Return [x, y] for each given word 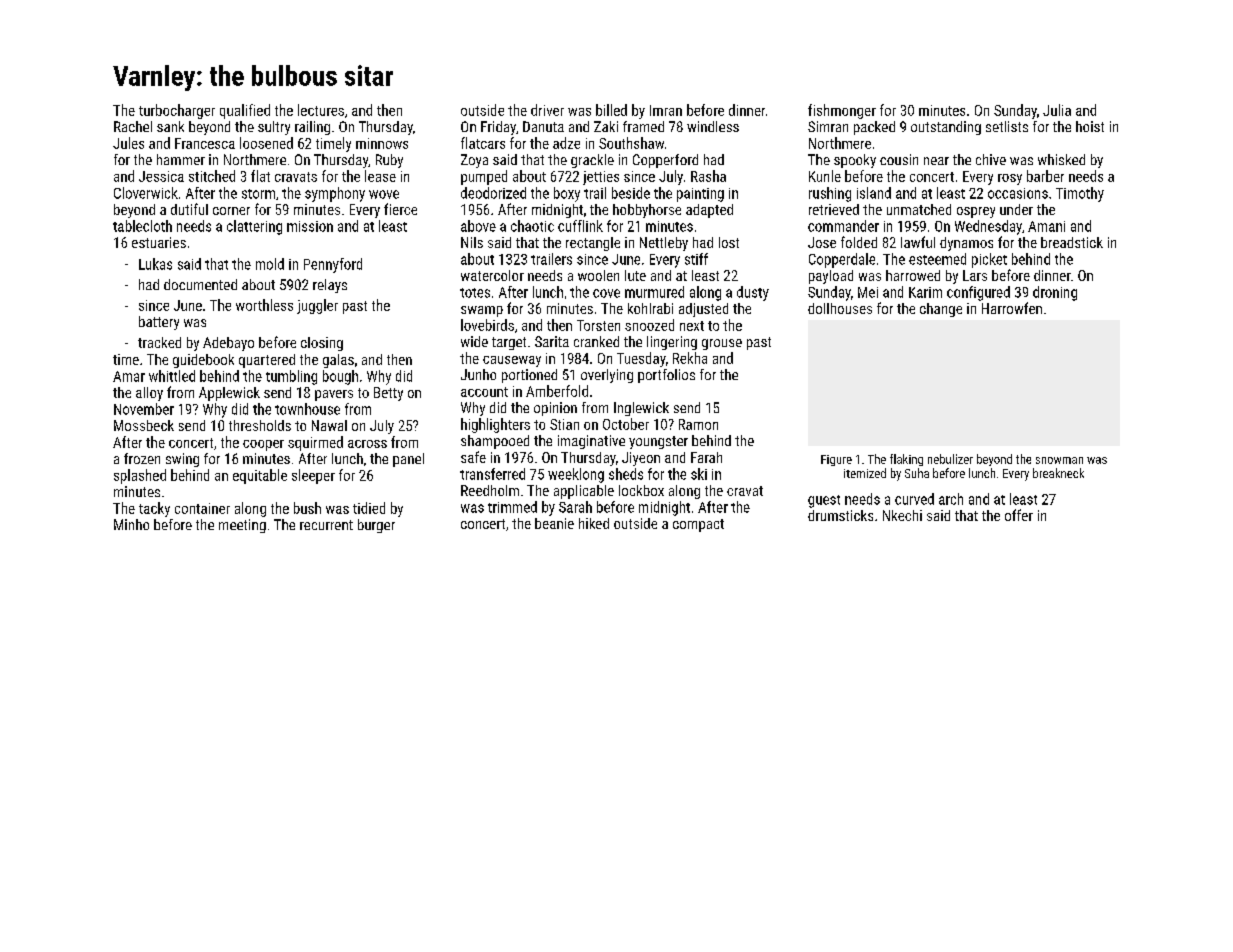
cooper [263, 445]
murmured [654, 292]
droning [1055, 293]
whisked [1061, 159]
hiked [594, 523]
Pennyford [333, 265]
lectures [321, 110]
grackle [592, 161]
